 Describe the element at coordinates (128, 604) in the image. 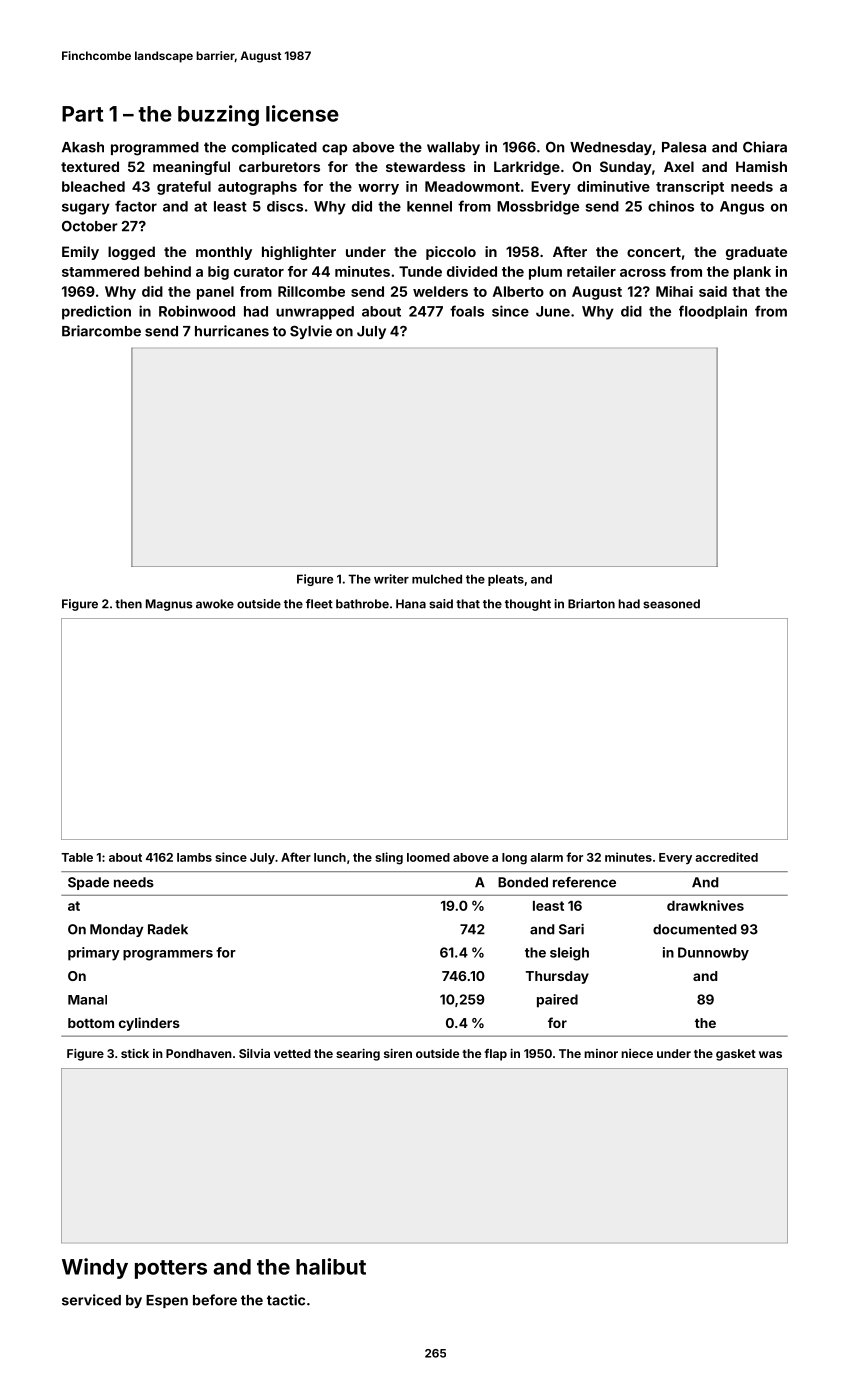

I see `then` at that location.
